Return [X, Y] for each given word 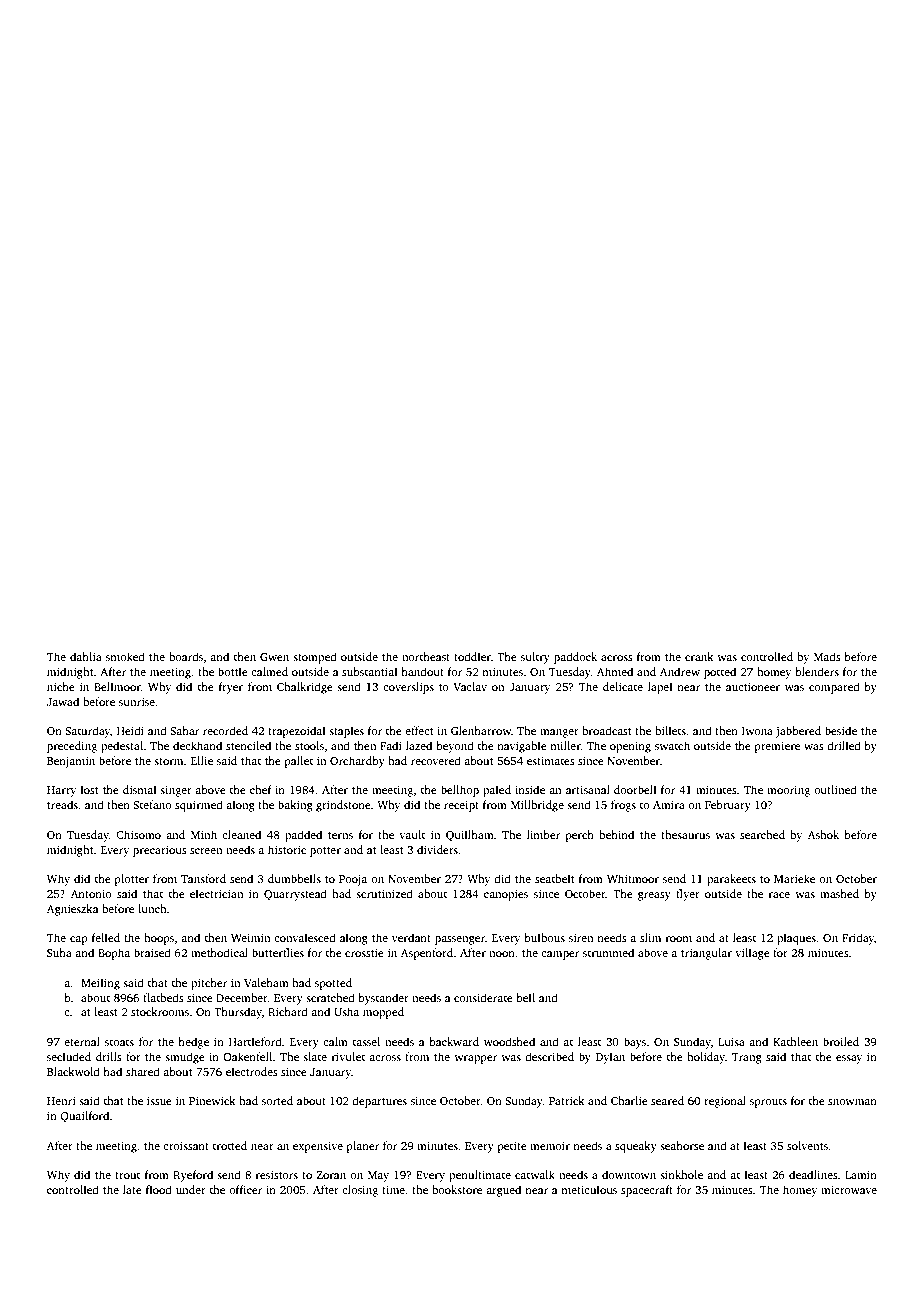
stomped [315, 658]
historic [287, 849]
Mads [827, 656]
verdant [411, 937]
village [752, 954]
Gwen [274, 657]
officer [245, 1189]
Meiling [100, 984]
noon [502, 954]
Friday [858, 939]
